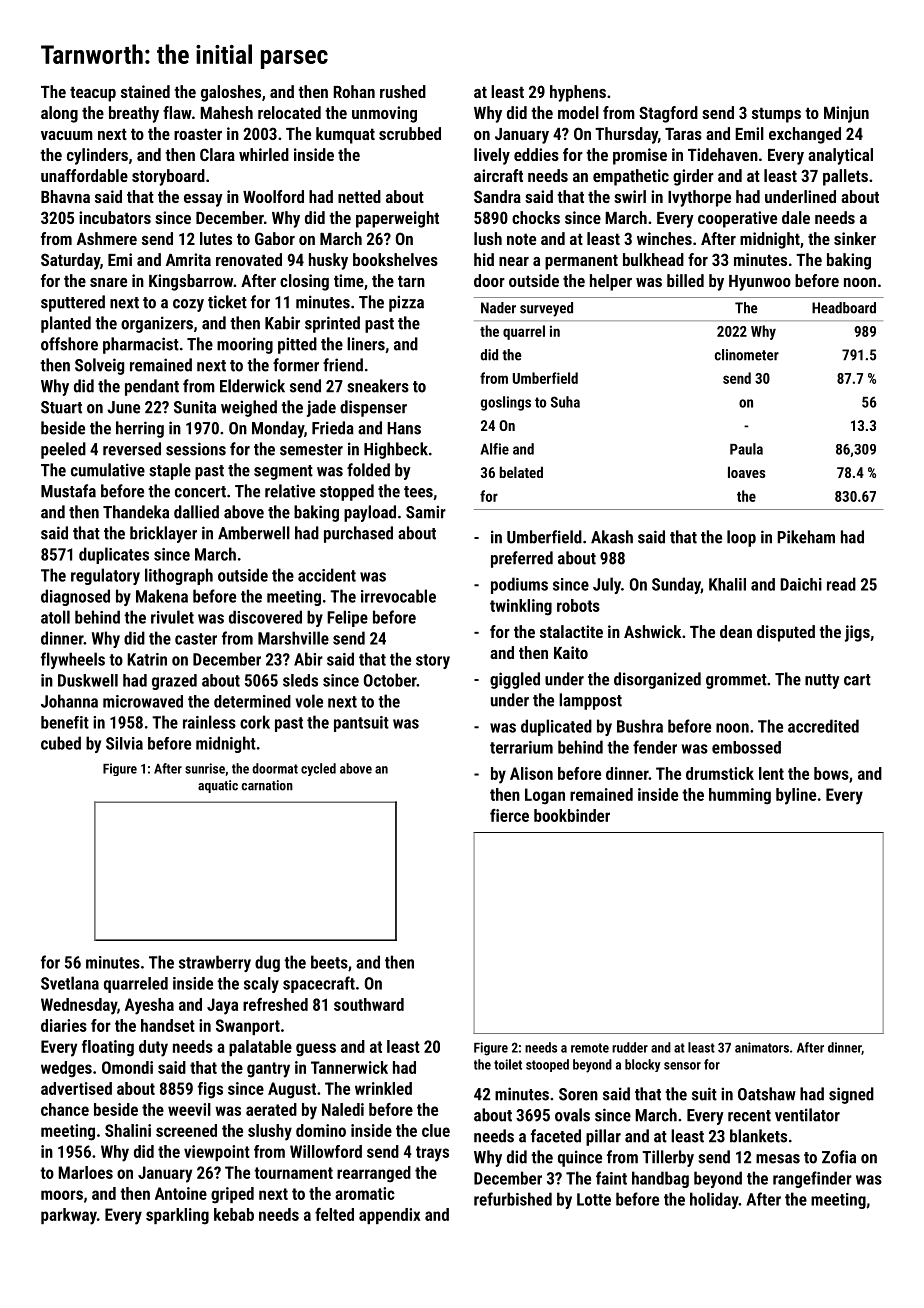  I want to click on Samir, so click(426, 512).
